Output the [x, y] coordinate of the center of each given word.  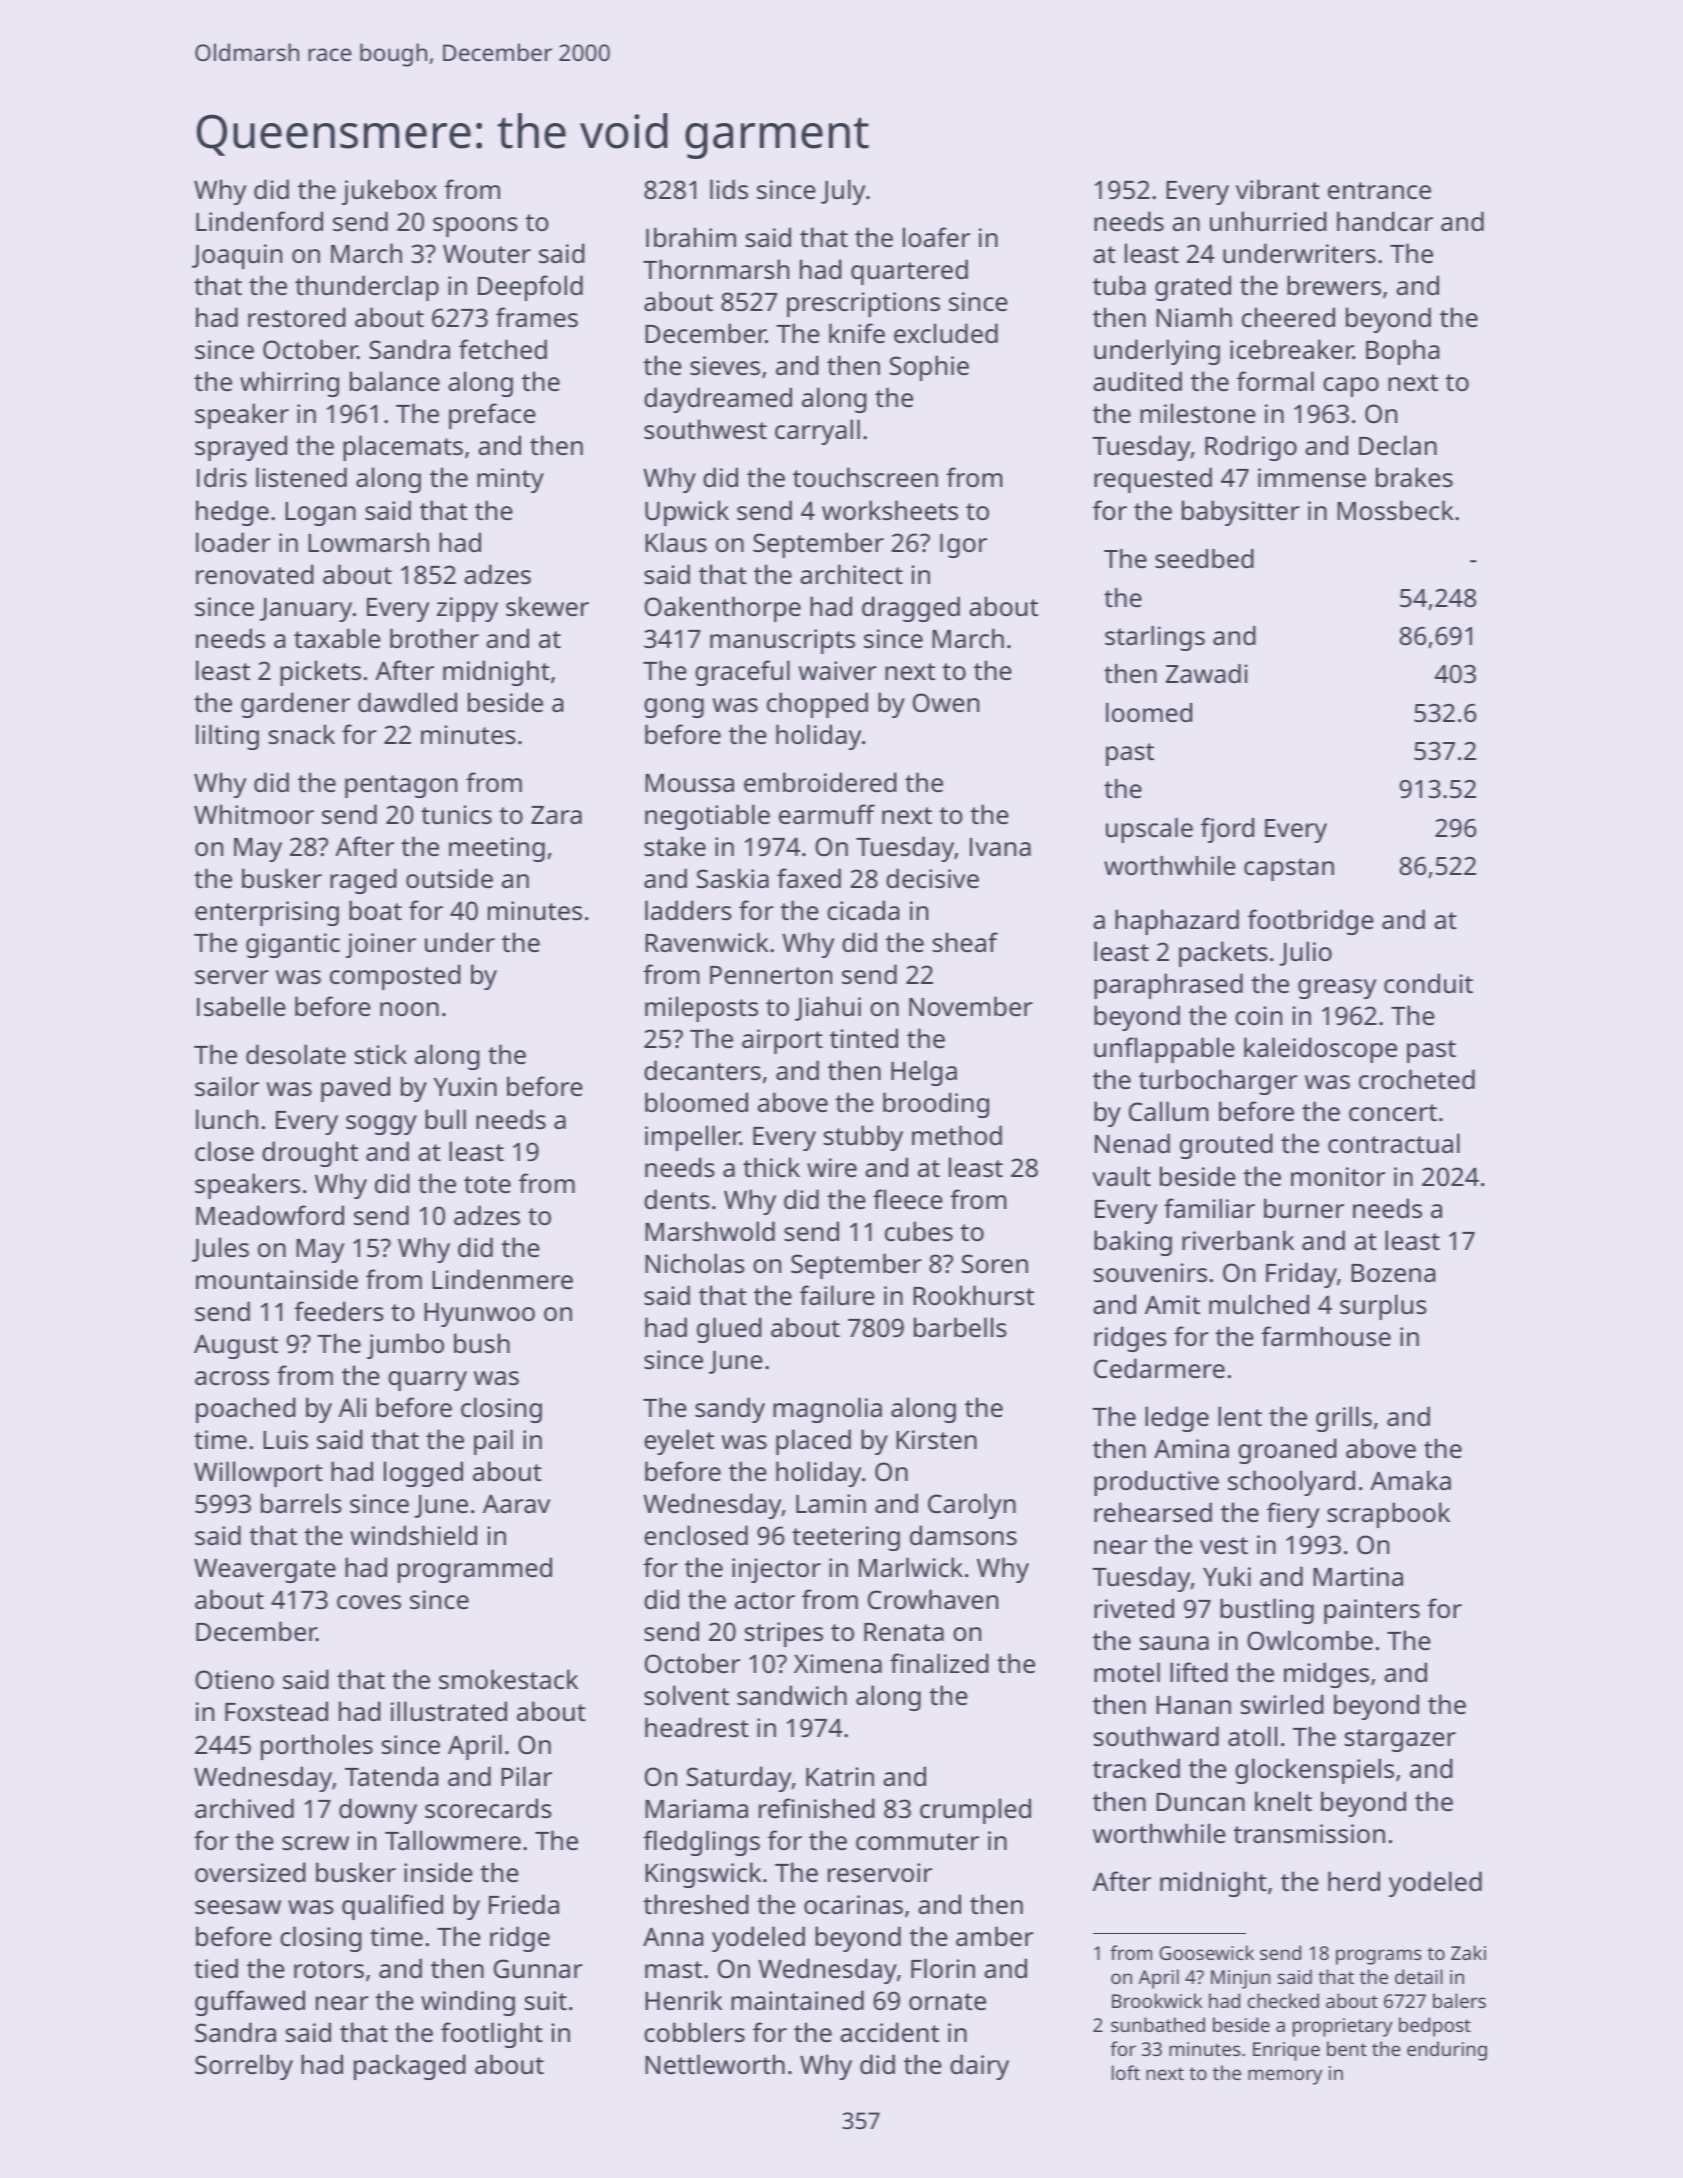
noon [409, 1009]
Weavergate [265, 1571]
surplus [1383, 1307]
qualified [392, 1907]
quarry [427, 1381]
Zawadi [1206, 673]
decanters [702, 1070]
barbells [960, 1327]
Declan [1398, 445]
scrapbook [1388, 1515]
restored [296, 317]
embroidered [820, 782]
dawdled [407, 702]
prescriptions [863, 304]
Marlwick [911, 1567]
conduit [1428, 983]
